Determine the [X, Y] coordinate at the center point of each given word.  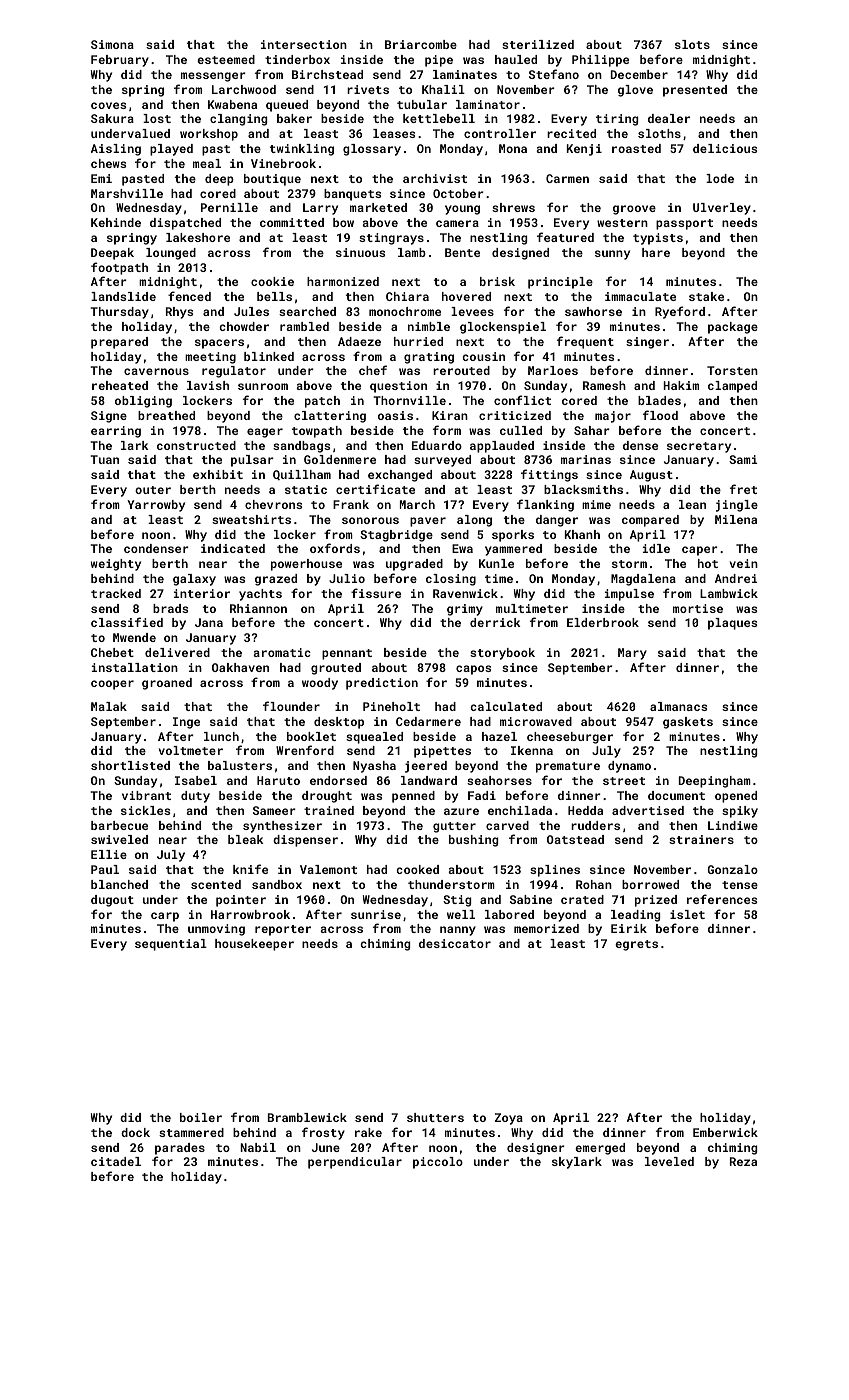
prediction [382, 684]
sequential [171, 945]
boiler [201, 1117]
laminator [488, 104]
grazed [276, 580]
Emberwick [725, 1132]
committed [292, 222]
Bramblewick [307, 1117]
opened [736, 797]
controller [500, 133]
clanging [238, 120]
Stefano [554, 74]
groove [634, 210]
